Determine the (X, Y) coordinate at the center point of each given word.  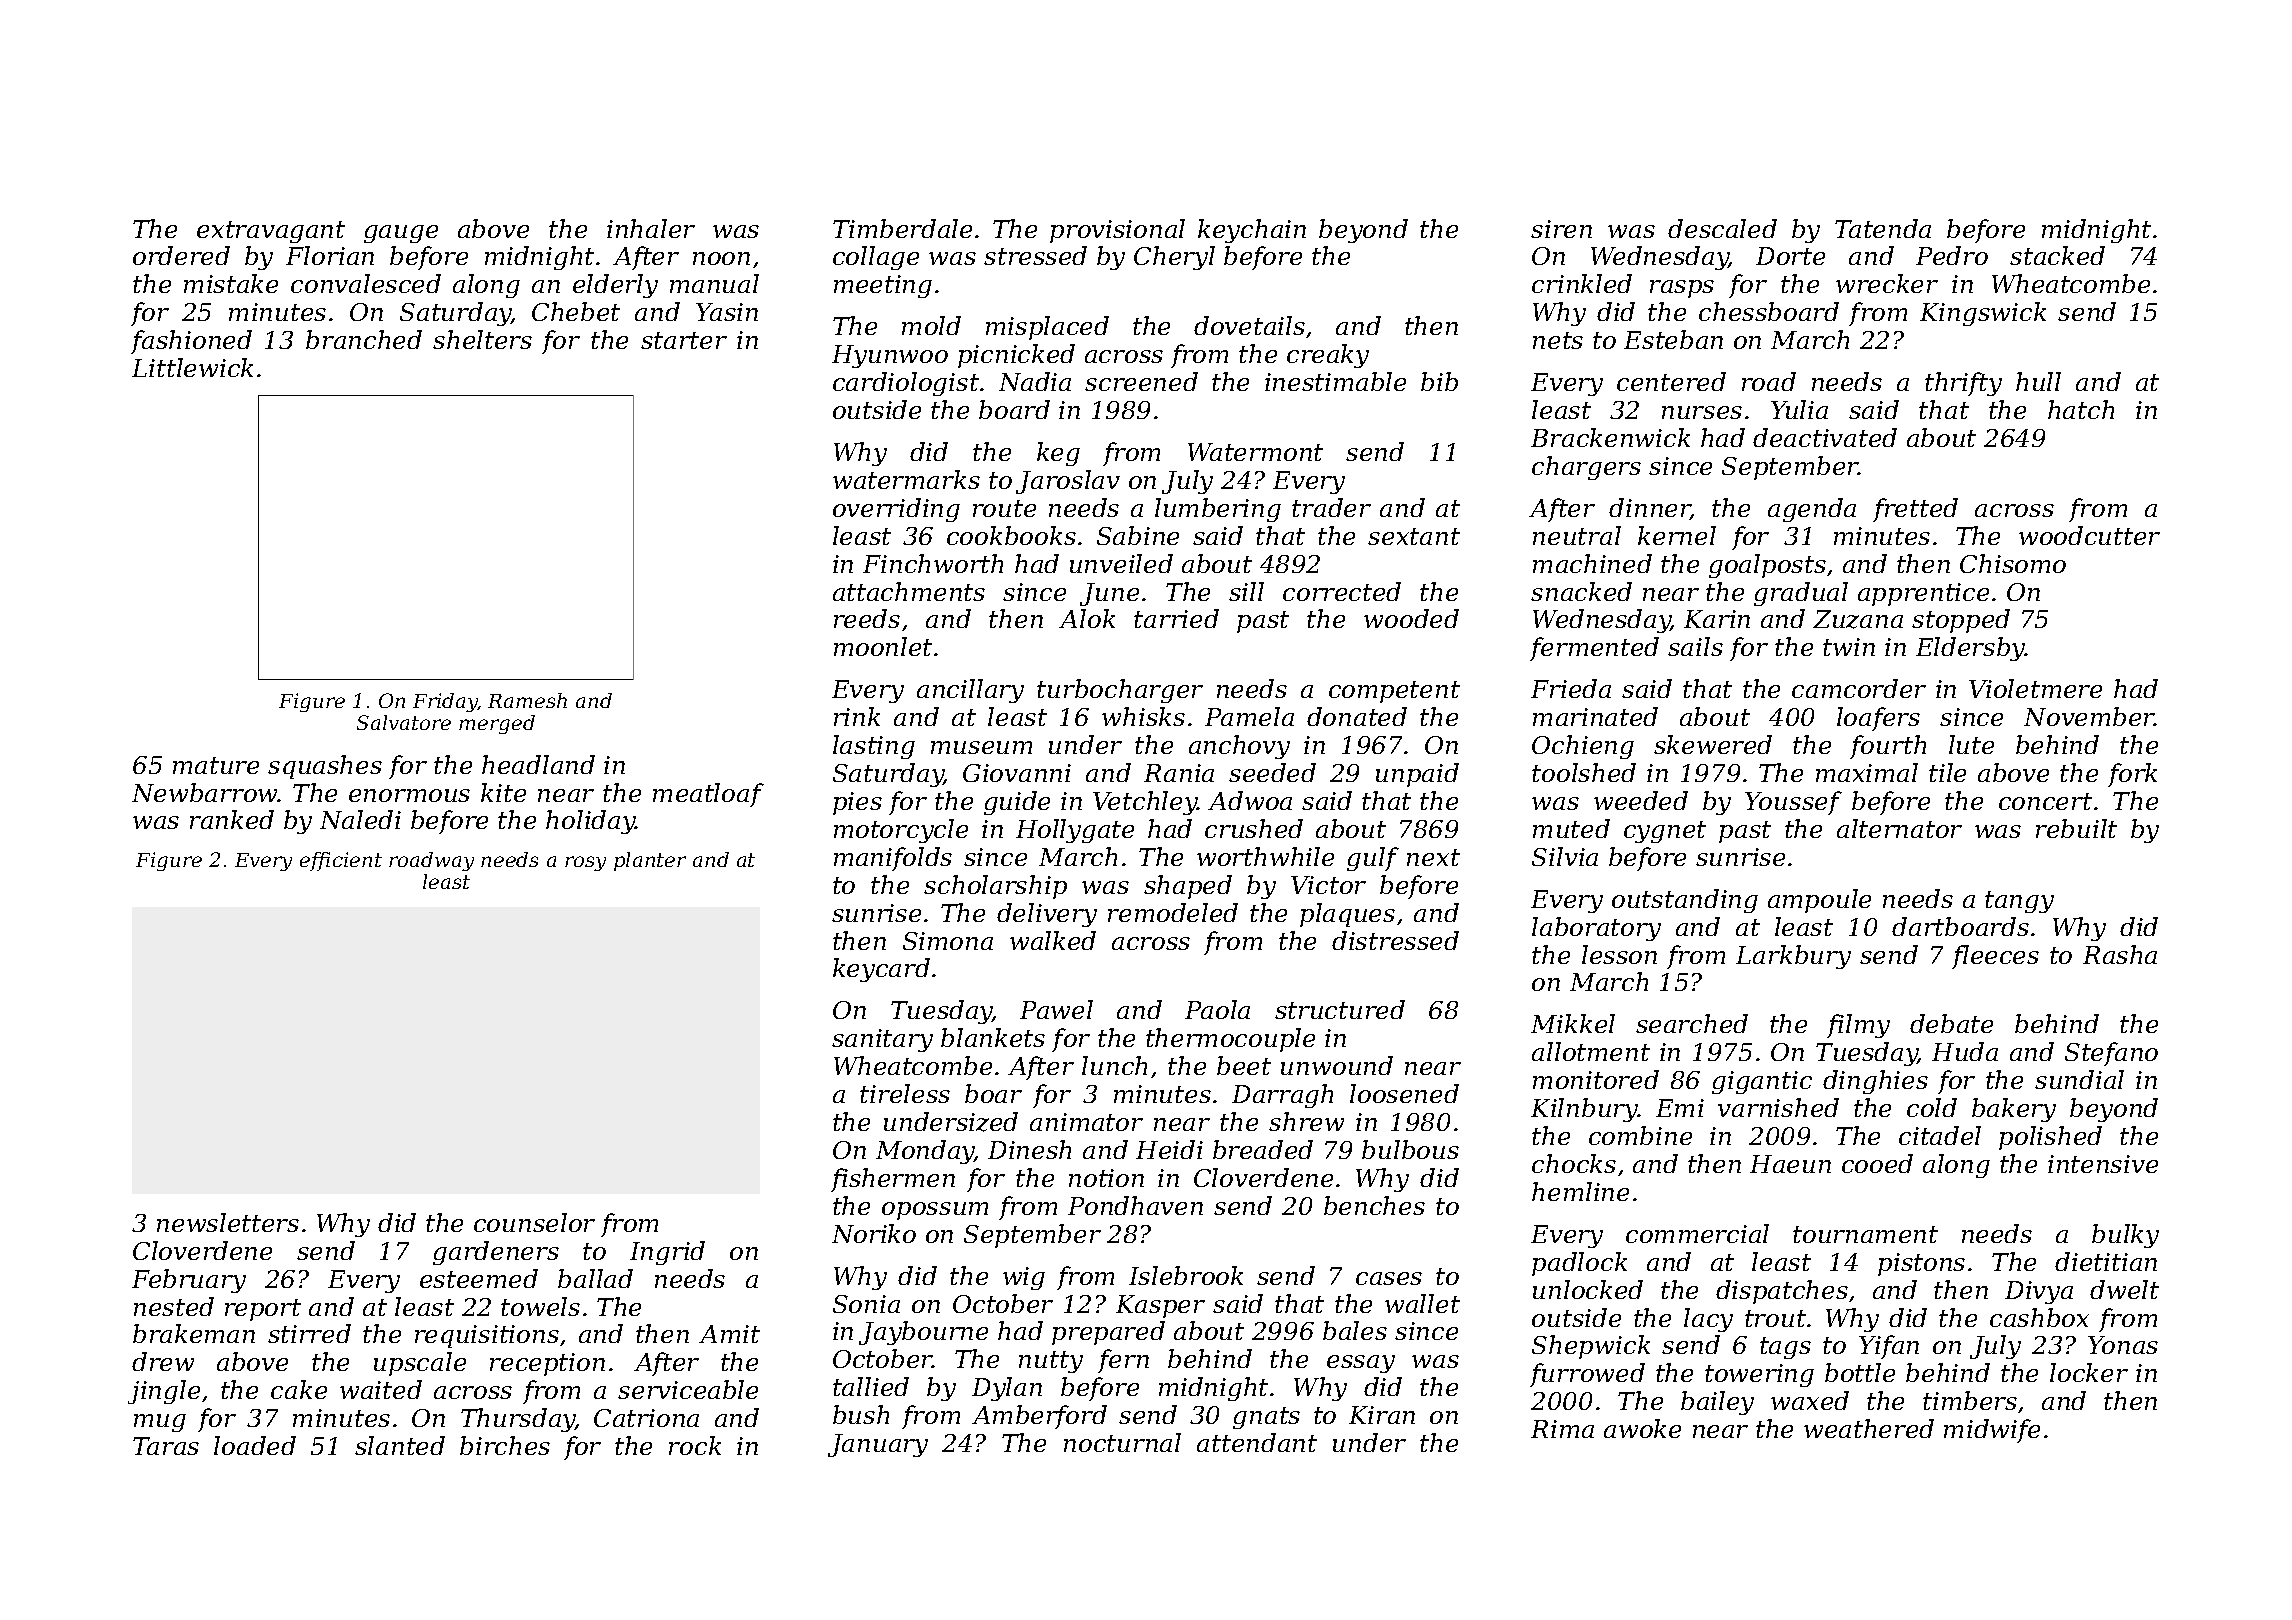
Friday (445, 702)
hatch (2081, 409)
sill (1246, 591)
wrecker (1887, 283)
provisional (1117, 231)
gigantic (1762, 1082)
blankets (993, 1037)
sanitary (882, 1040)
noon (721, 258)
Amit (729, 1334)
